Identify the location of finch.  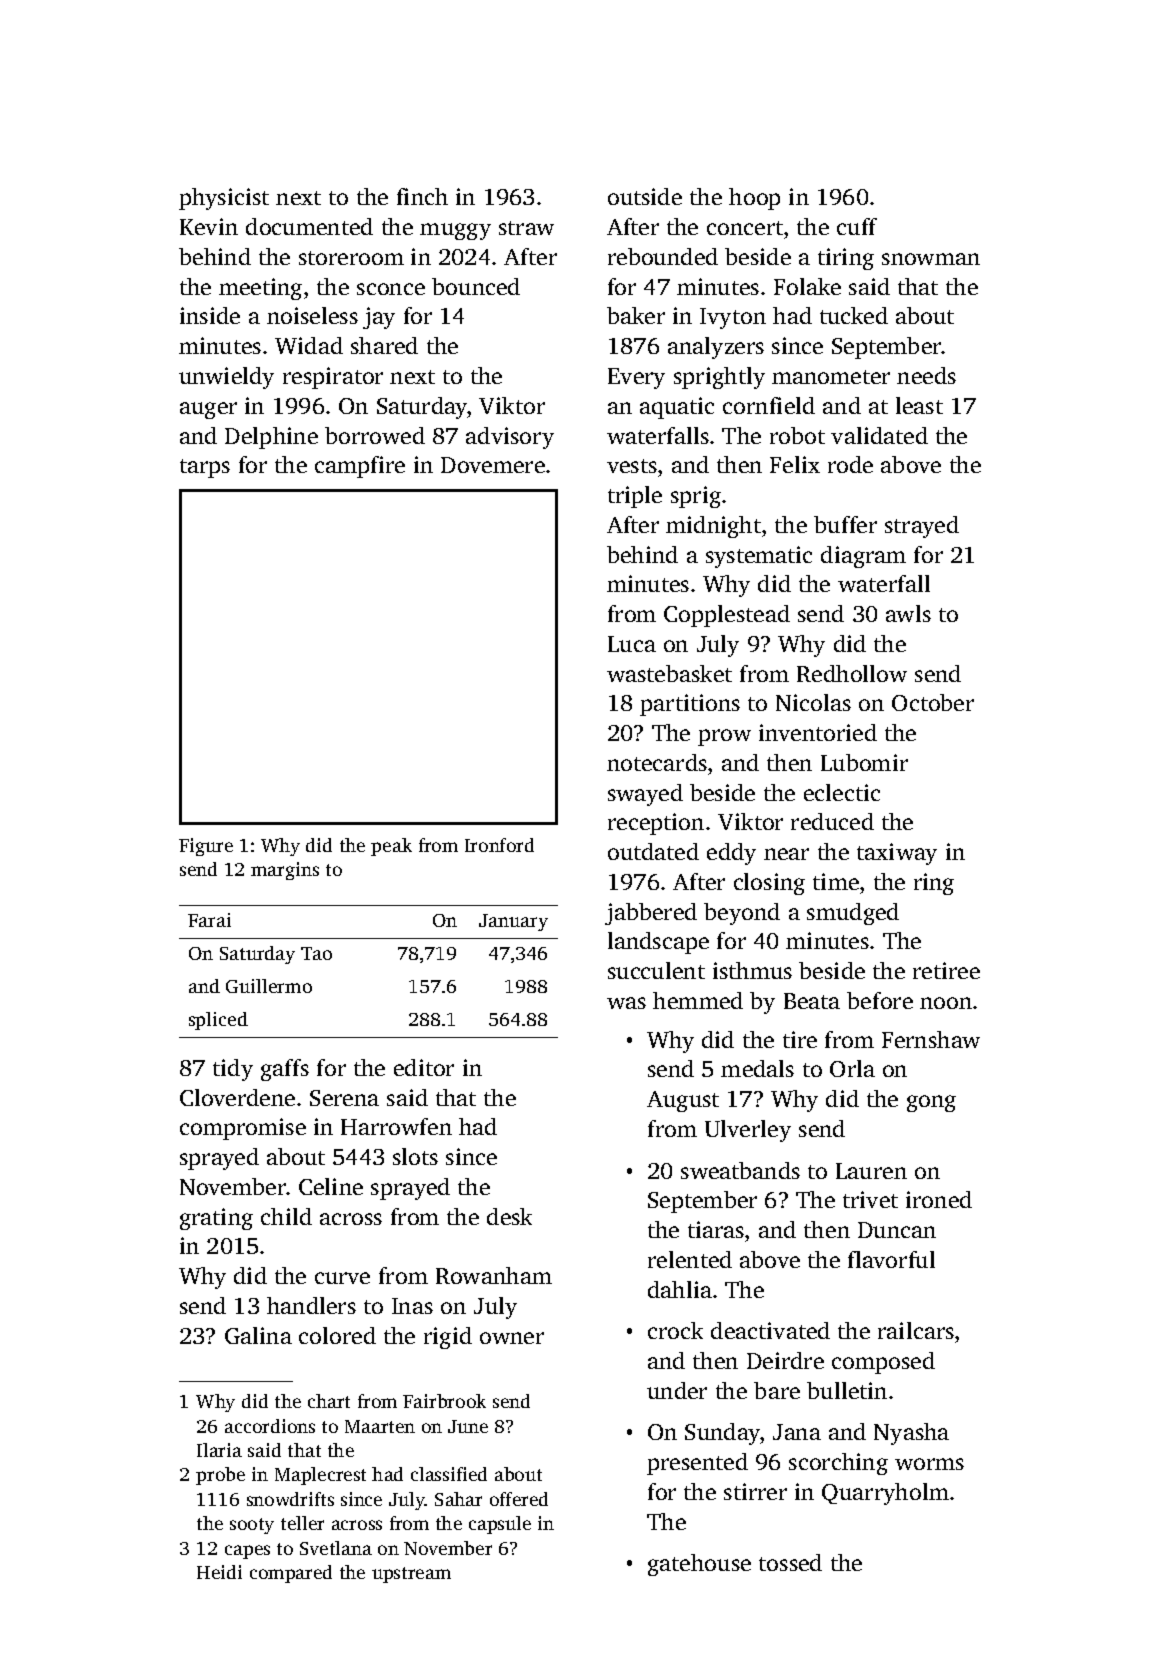
(422, 196).
